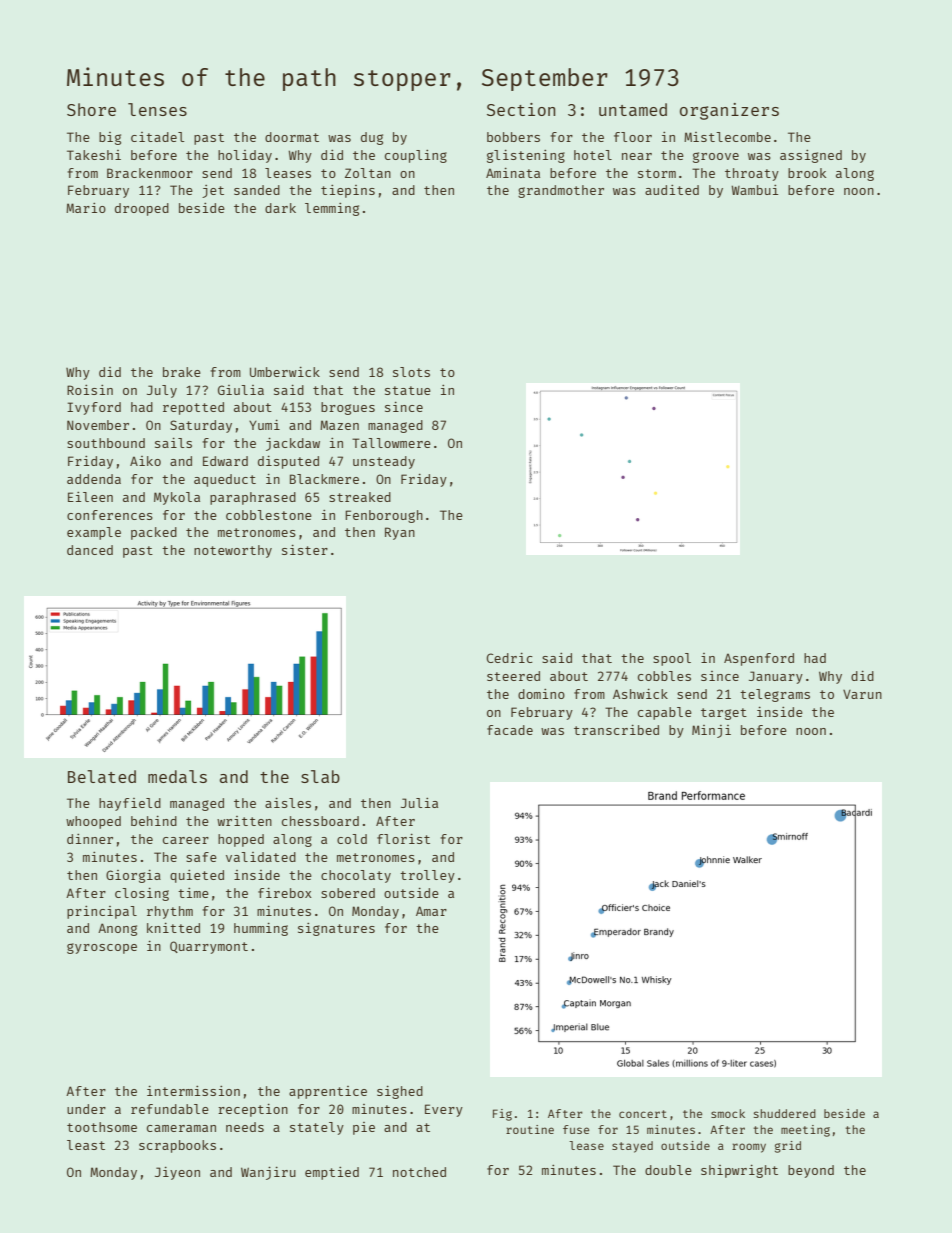  I want to click on signatures, so click(336, 929).
